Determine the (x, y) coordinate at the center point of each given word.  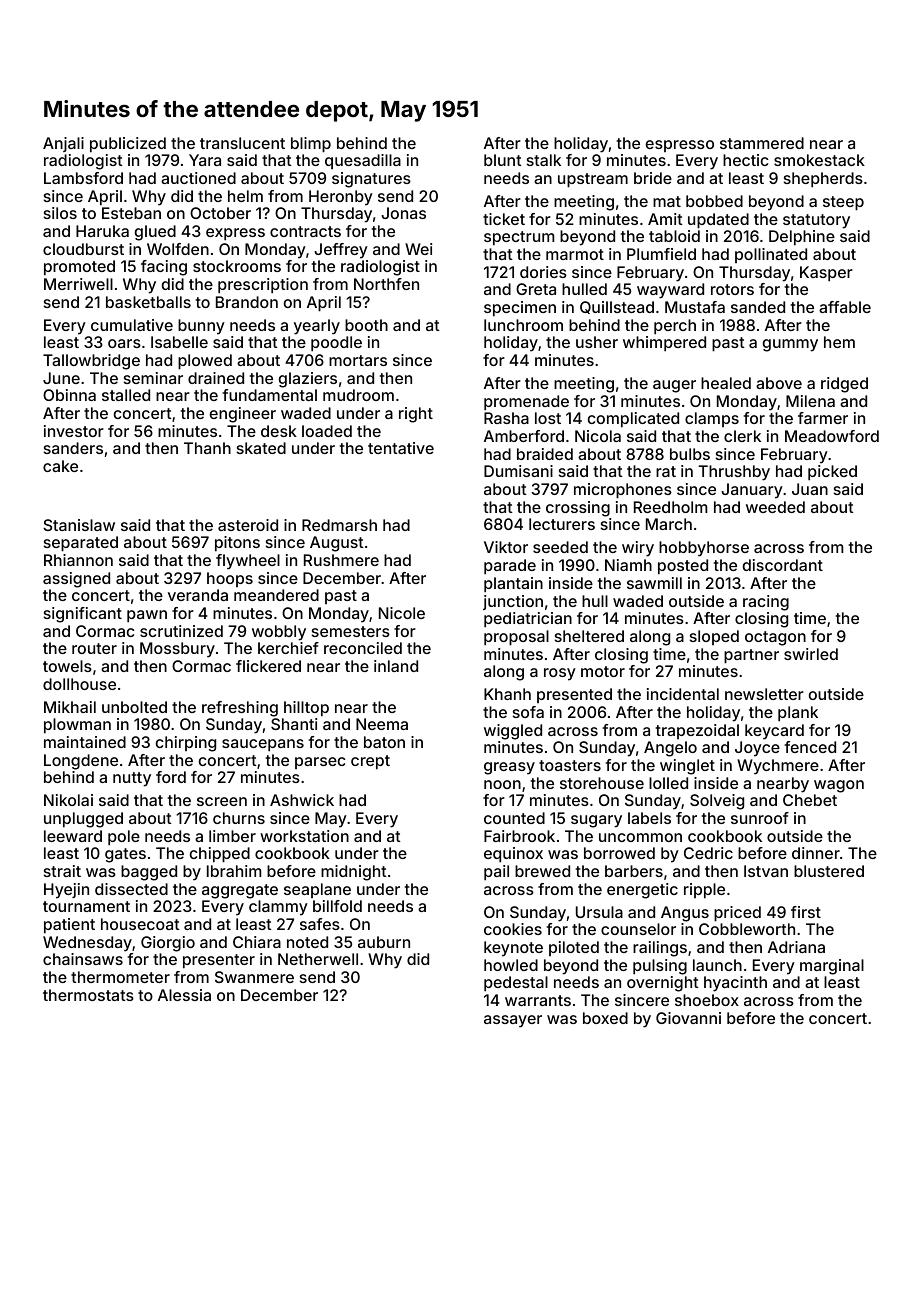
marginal (832, 967)
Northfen (386, 284)
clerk (742, 436)
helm (245, 196)
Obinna (69, 395)
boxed (605, 1018)
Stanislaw (79, 525)
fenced (810, 747)
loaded (327, 431)
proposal (516, 638)
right (416, 415)
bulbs (690, 454)
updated (718, 221)
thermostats (88, 995)
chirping (186, 744)
